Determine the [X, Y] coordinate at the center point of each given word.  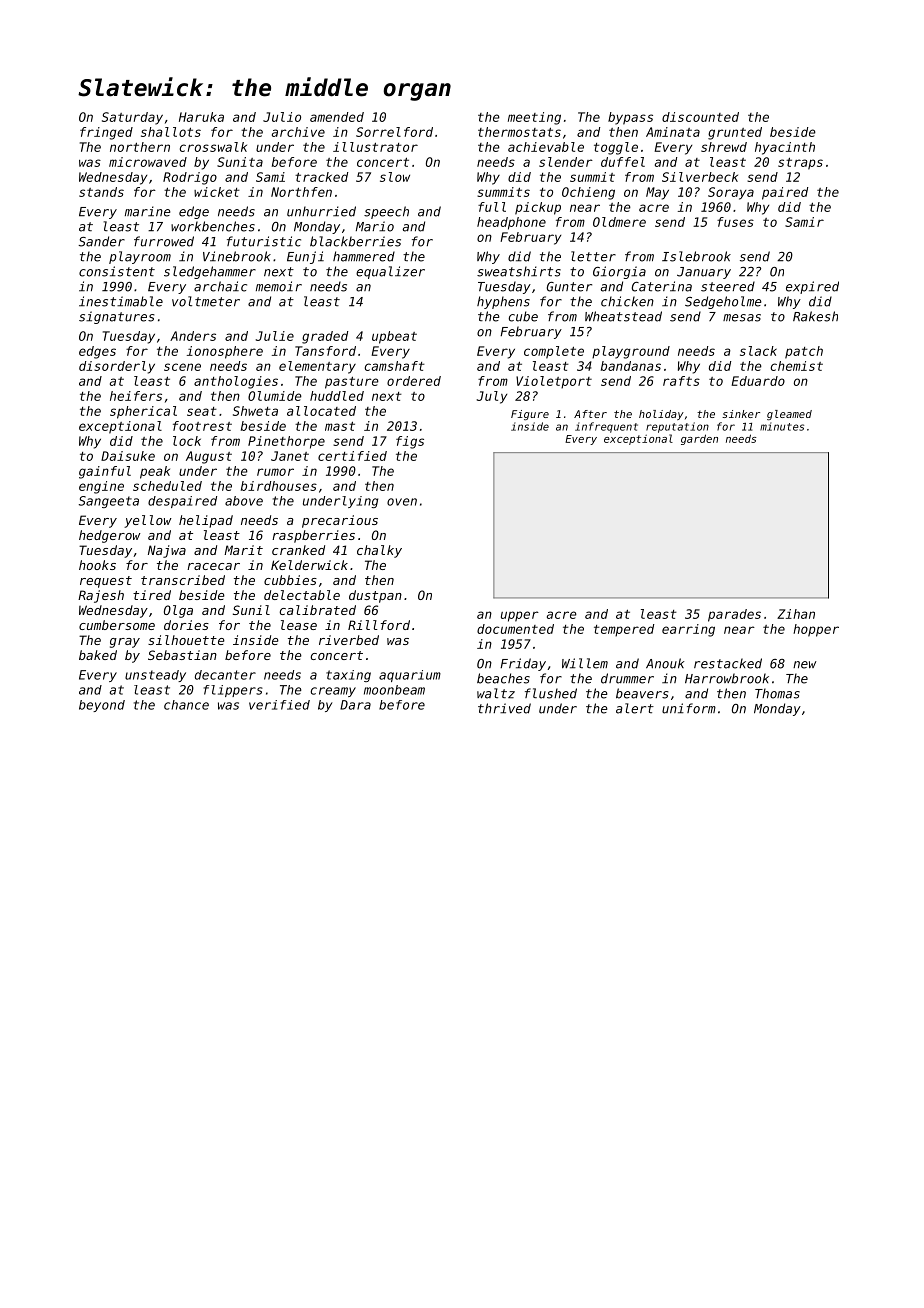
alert [635, 708]
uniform [689, 708]
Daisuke [128, 456]
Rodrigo [190, 178]
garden [699, 439]
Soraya [731, 193]
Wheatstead [623, 316]
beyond [102, 706]
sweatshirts [519, 271]
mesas [742, 318]
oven [402, 502]
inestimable [121, 301]
